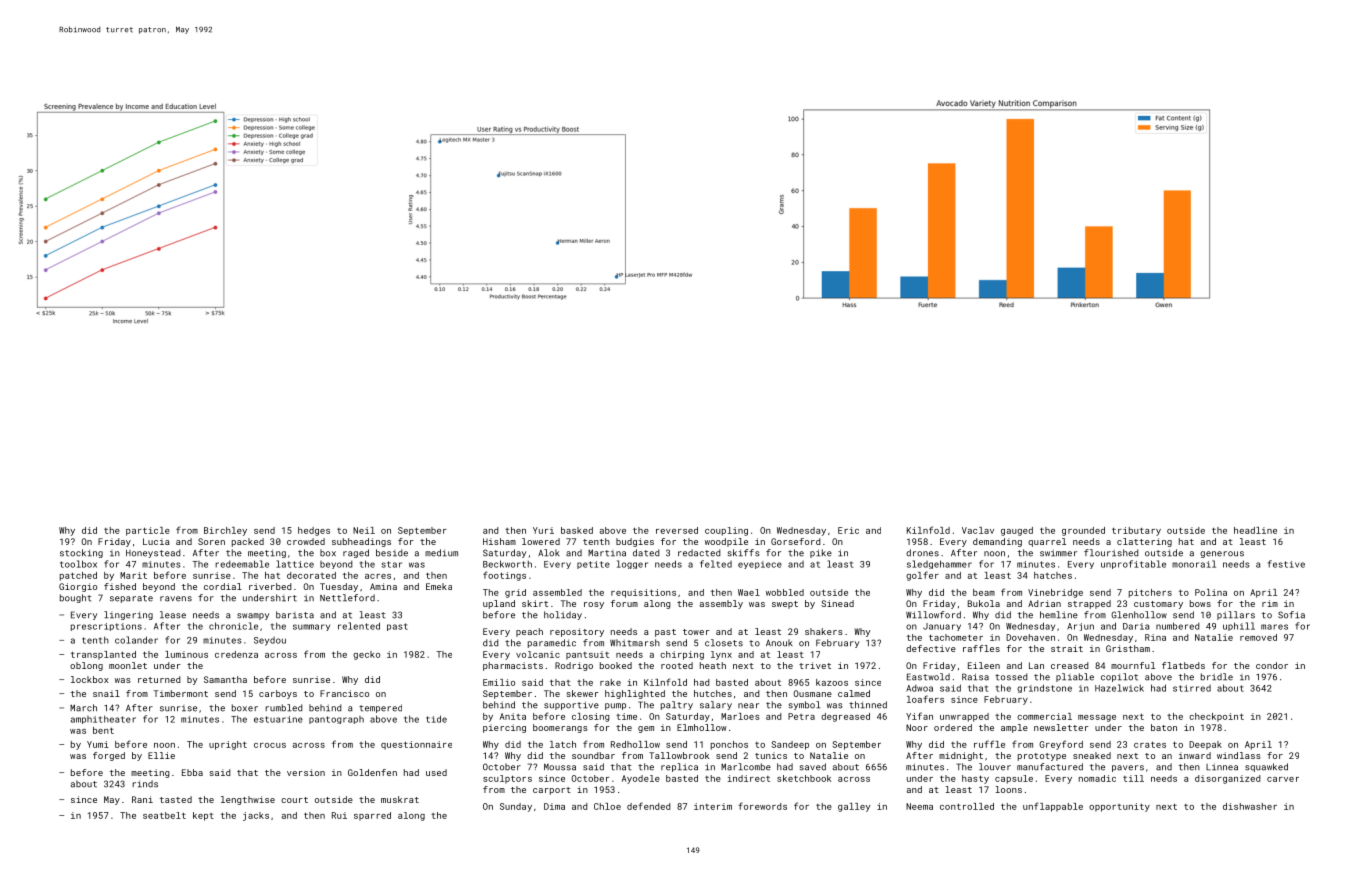  What do you see at coordinates (824, 631) in the screenshot?
I see `shakers` at bounding box center [824, 631].
